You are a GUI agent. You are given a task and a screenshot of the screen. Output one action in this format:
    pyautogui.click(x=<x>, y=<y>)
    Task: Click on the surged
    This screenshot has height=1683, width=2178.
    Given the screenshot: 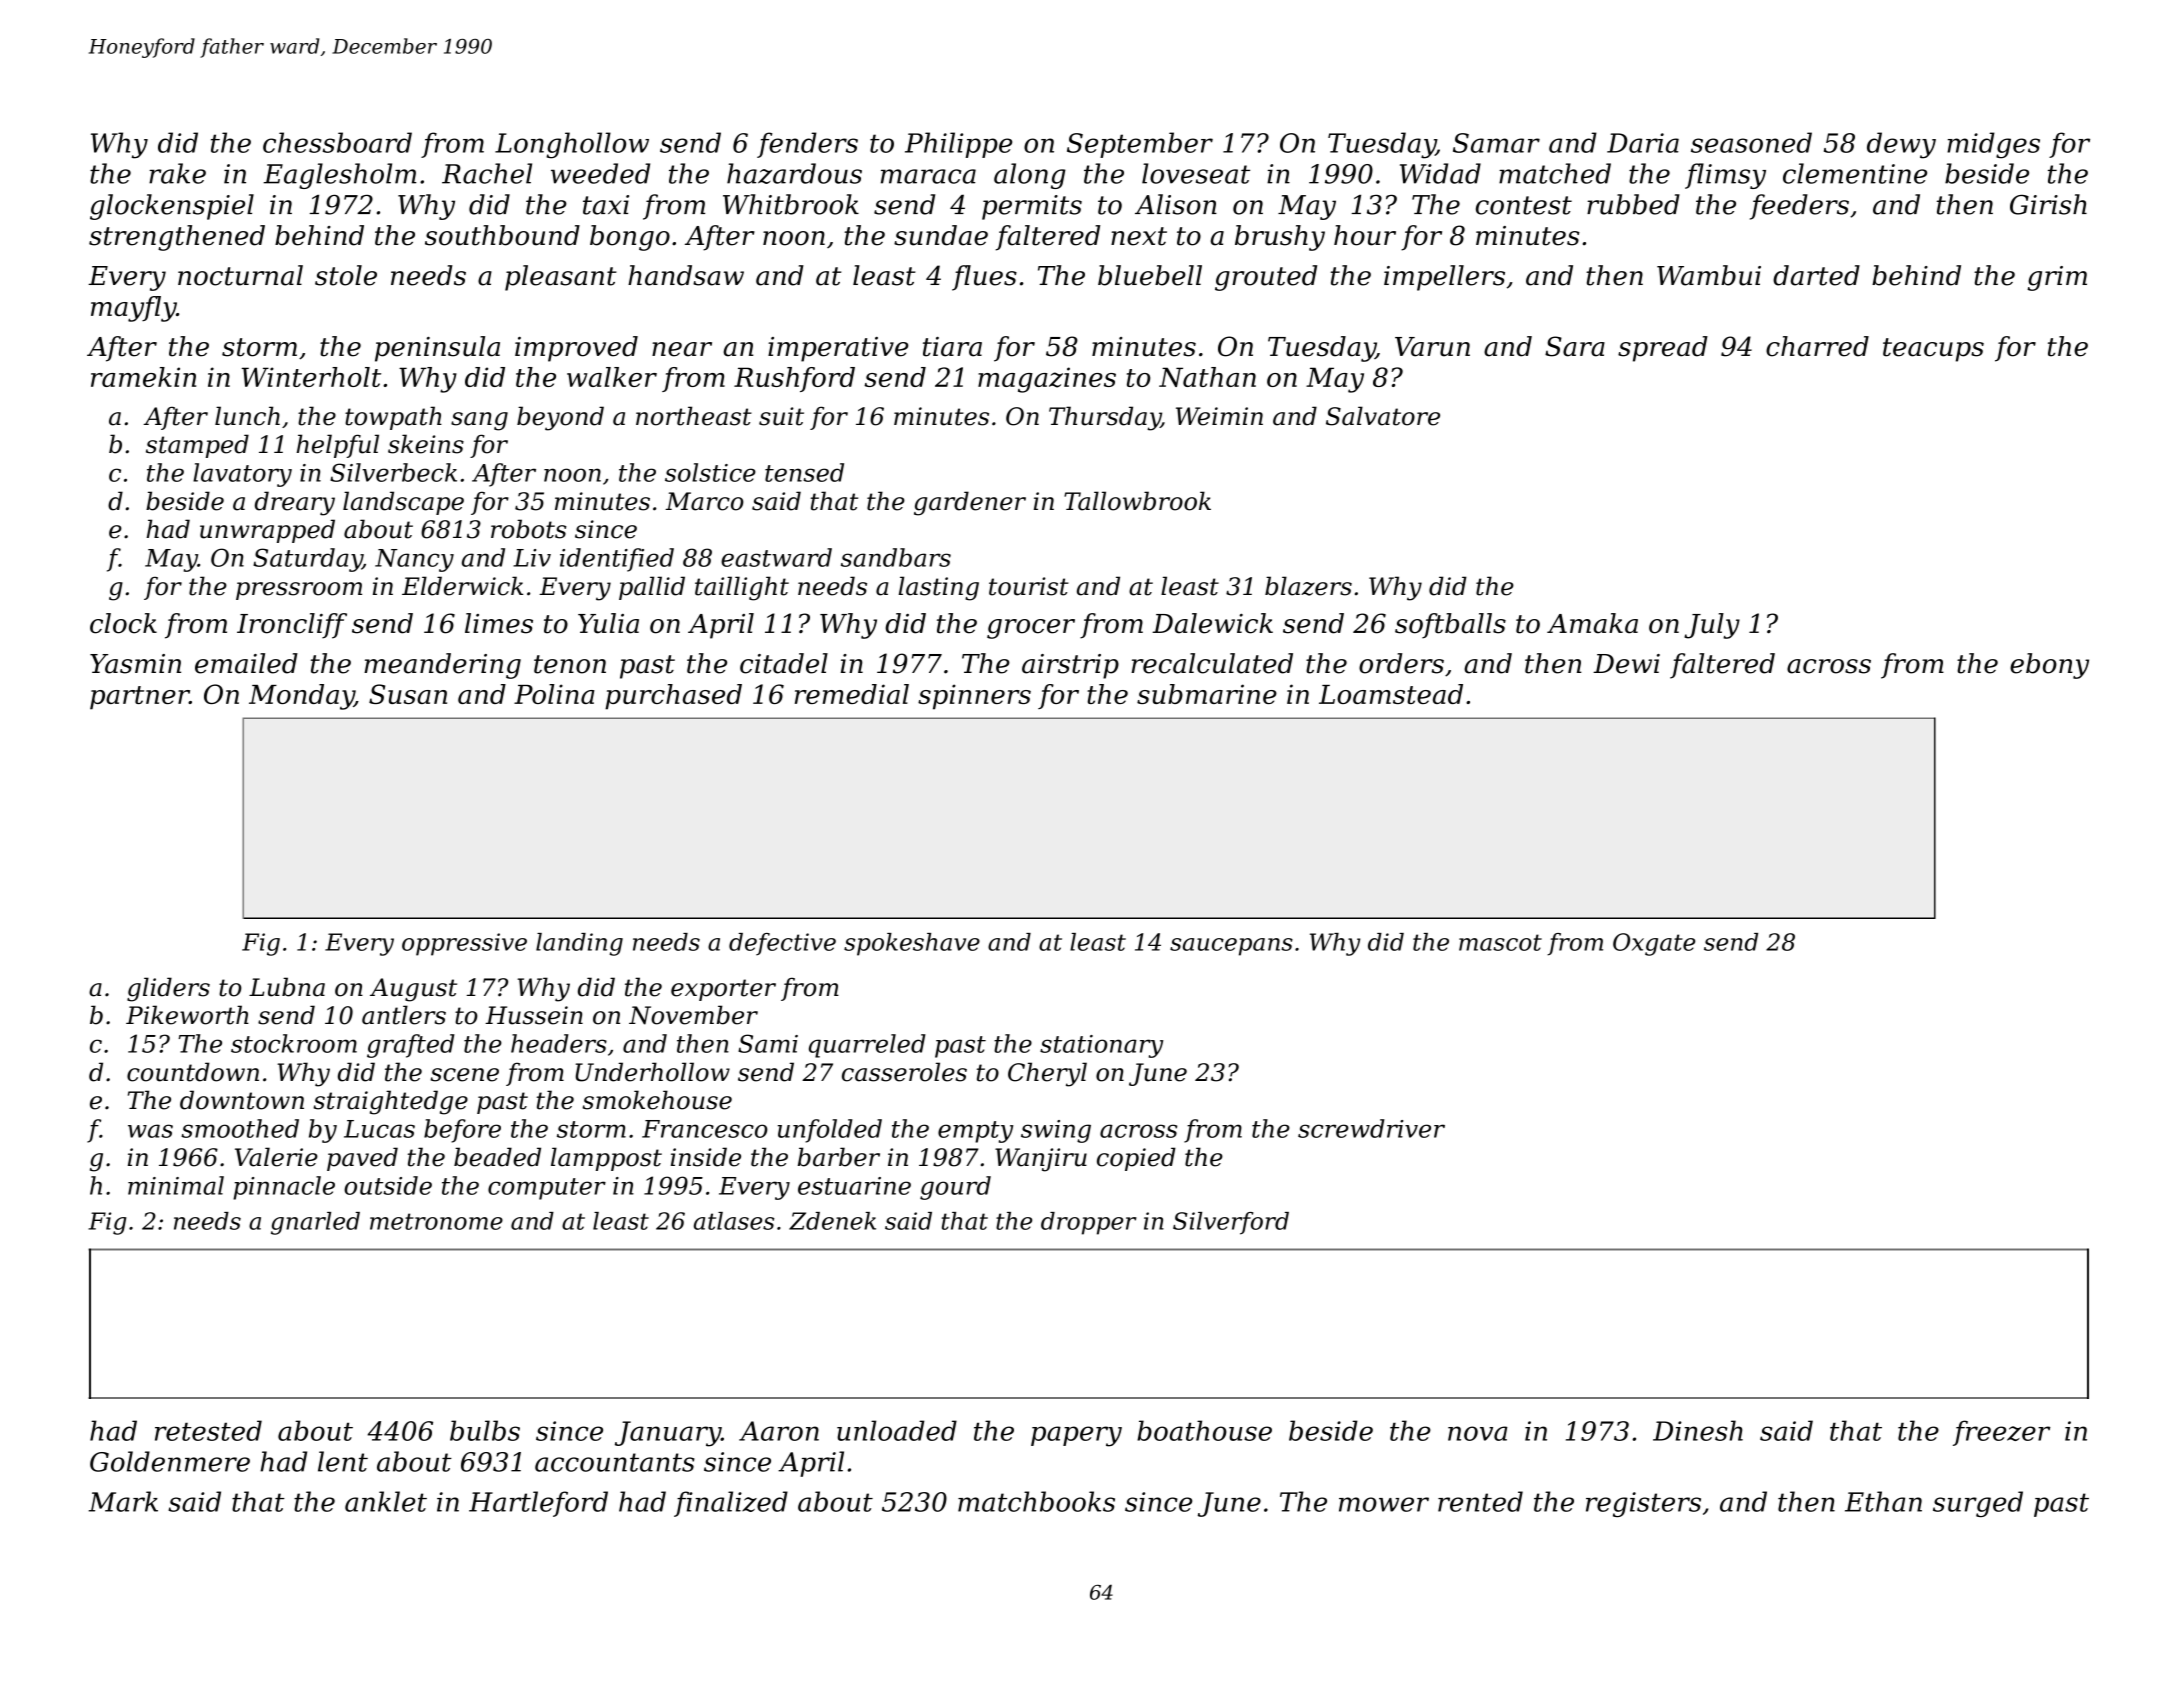 What is the action you would take?
    pyautogui.click(x=1978, y=1504)
